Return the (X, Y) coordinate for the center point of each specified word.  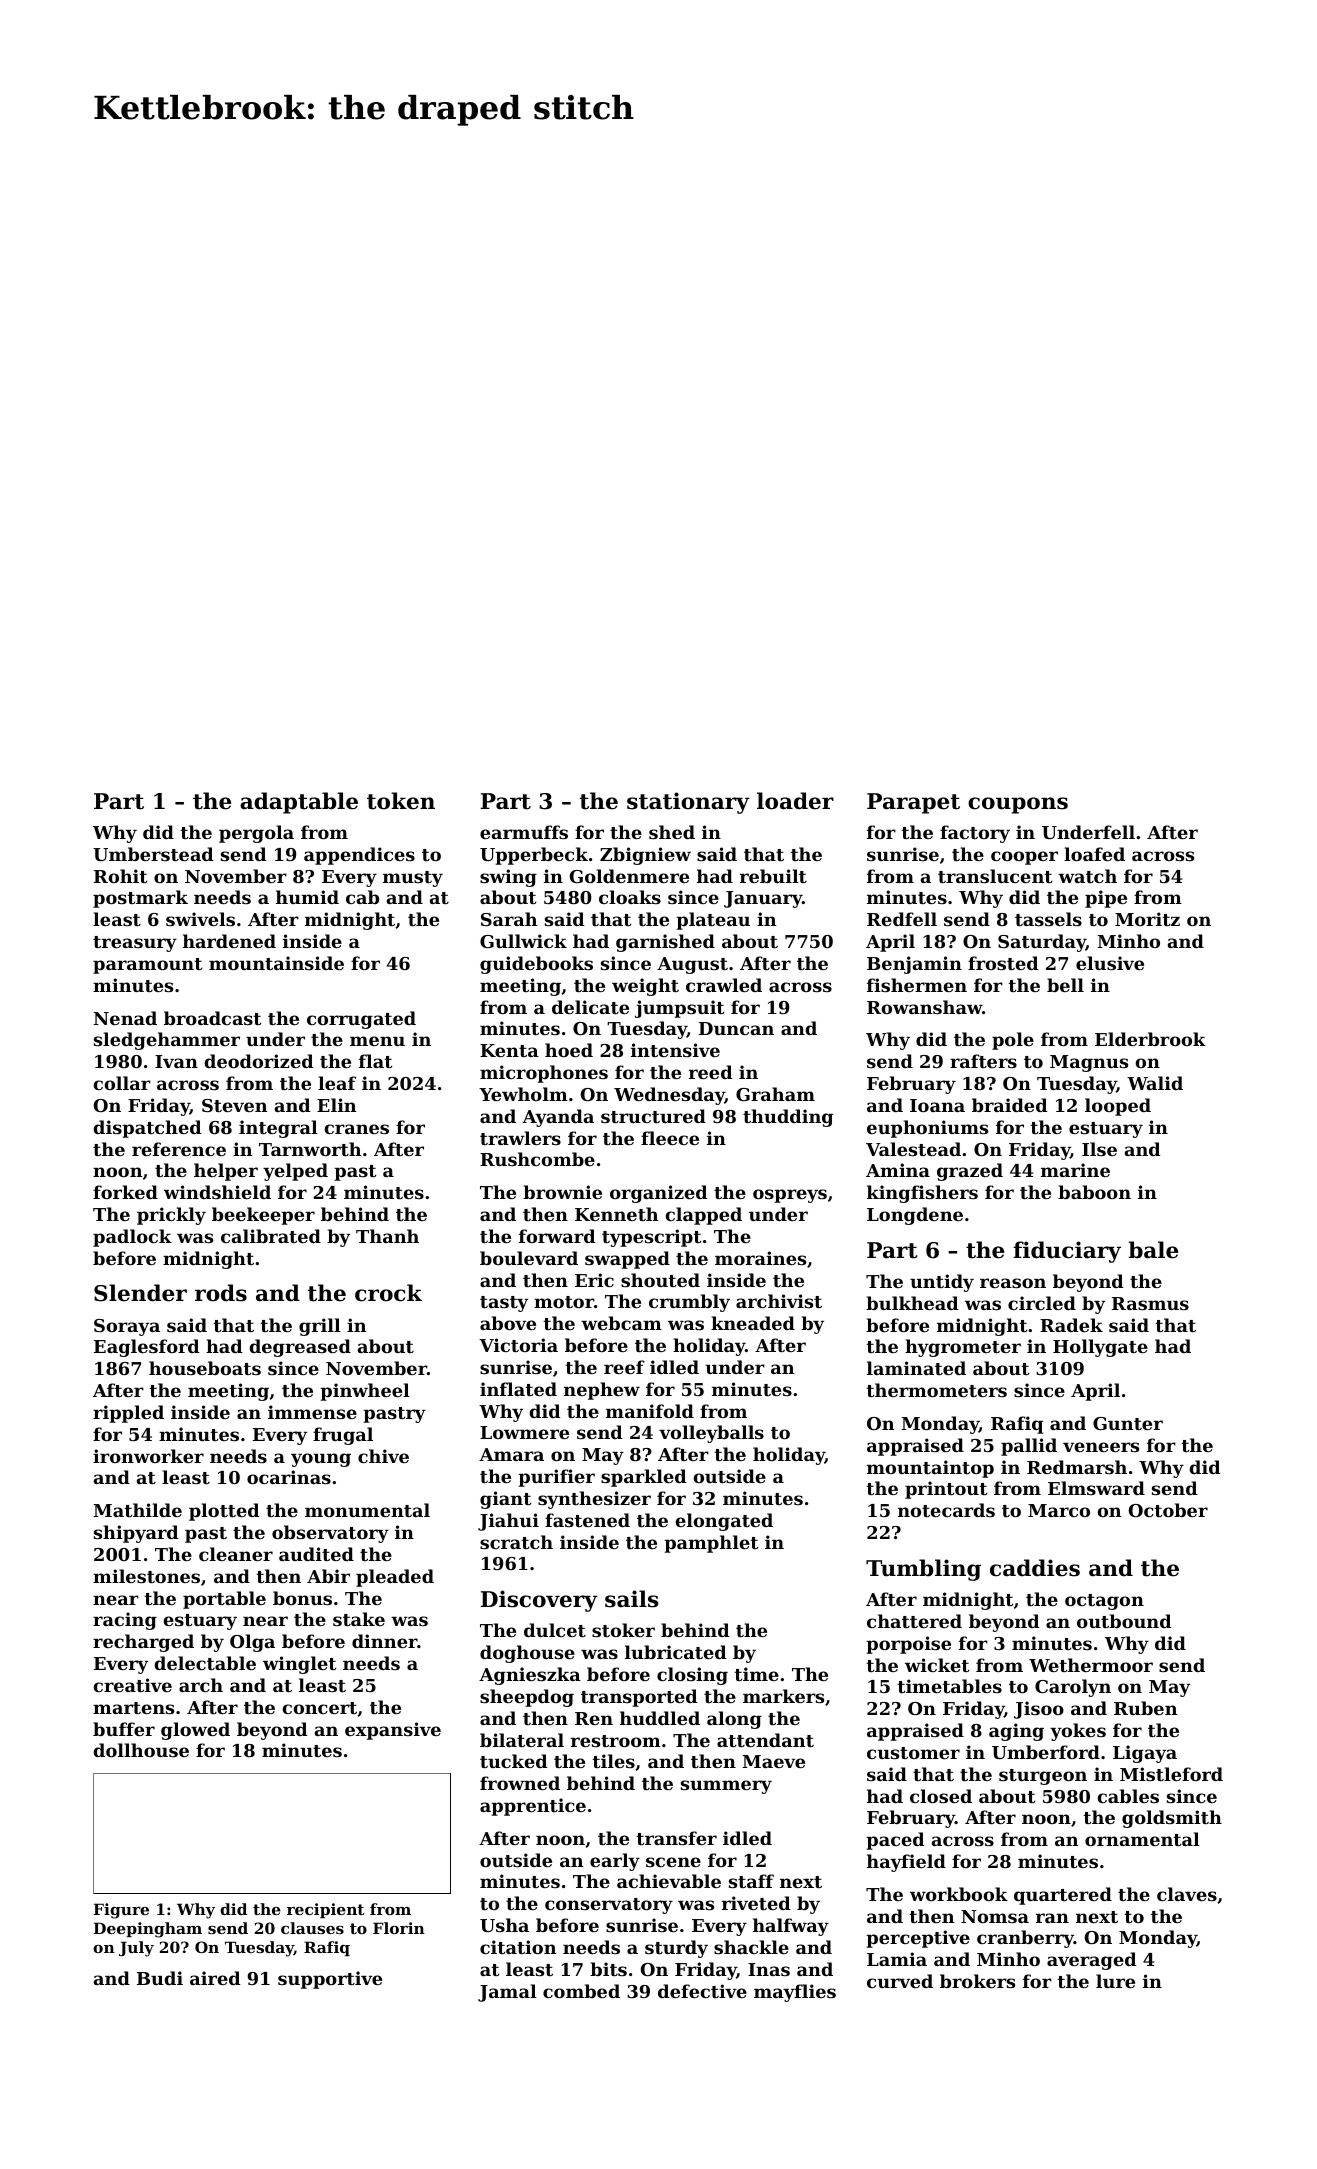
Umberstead (153, 854)
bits (608, 1969)
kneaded (753, 1323)
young (321, 1460)
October (1168, 1510)
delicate (590, 1007)
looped (1118, 1107)
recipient (325, 1910)
